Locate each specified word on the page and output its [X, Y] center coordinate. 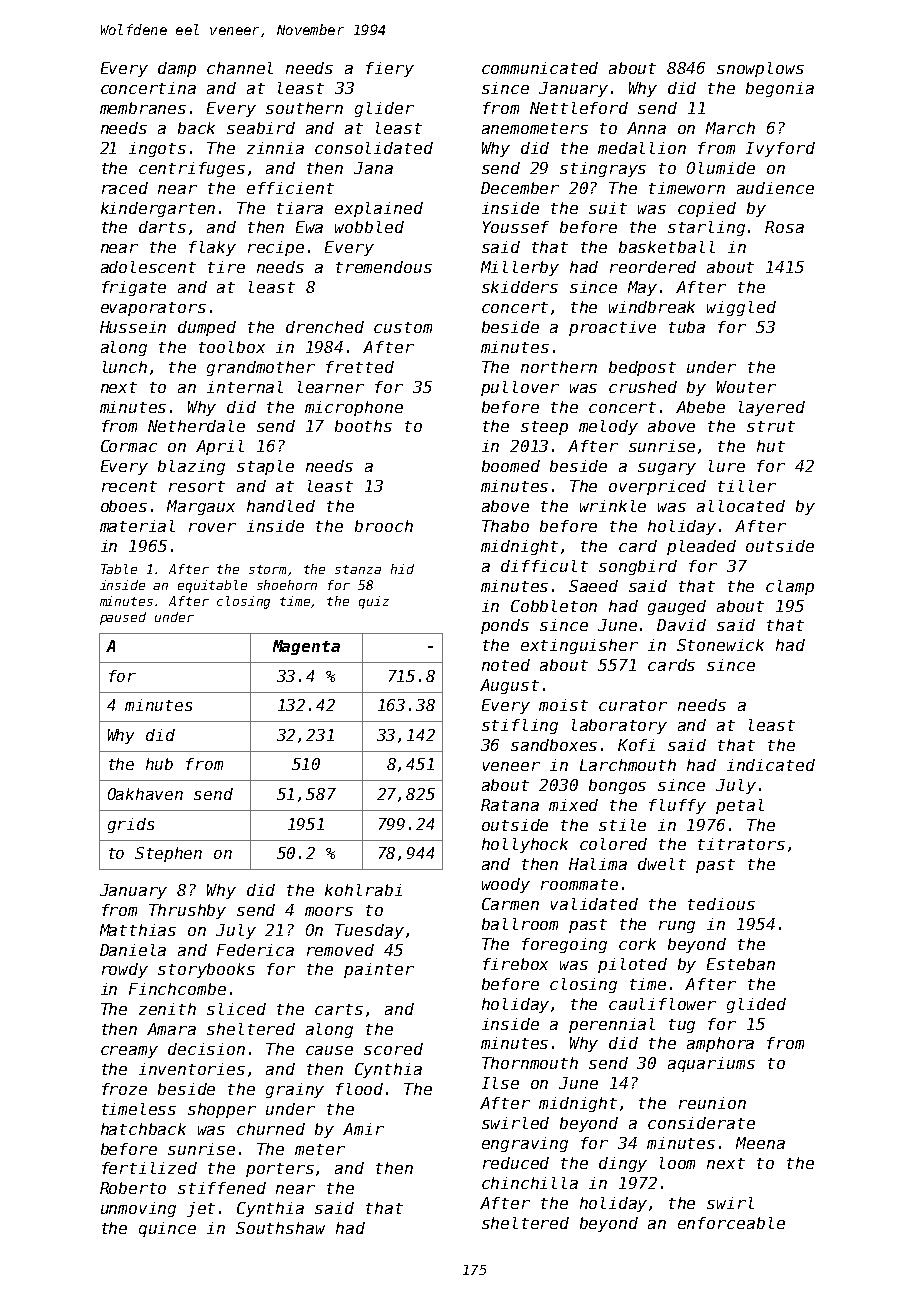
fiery [390, 69]
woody [506, 885]
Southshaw [280, 1228]
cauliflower [662, 1004]
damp [177, 69]
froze [124, 1089]
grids [131, 825]
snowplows [760, 69]
